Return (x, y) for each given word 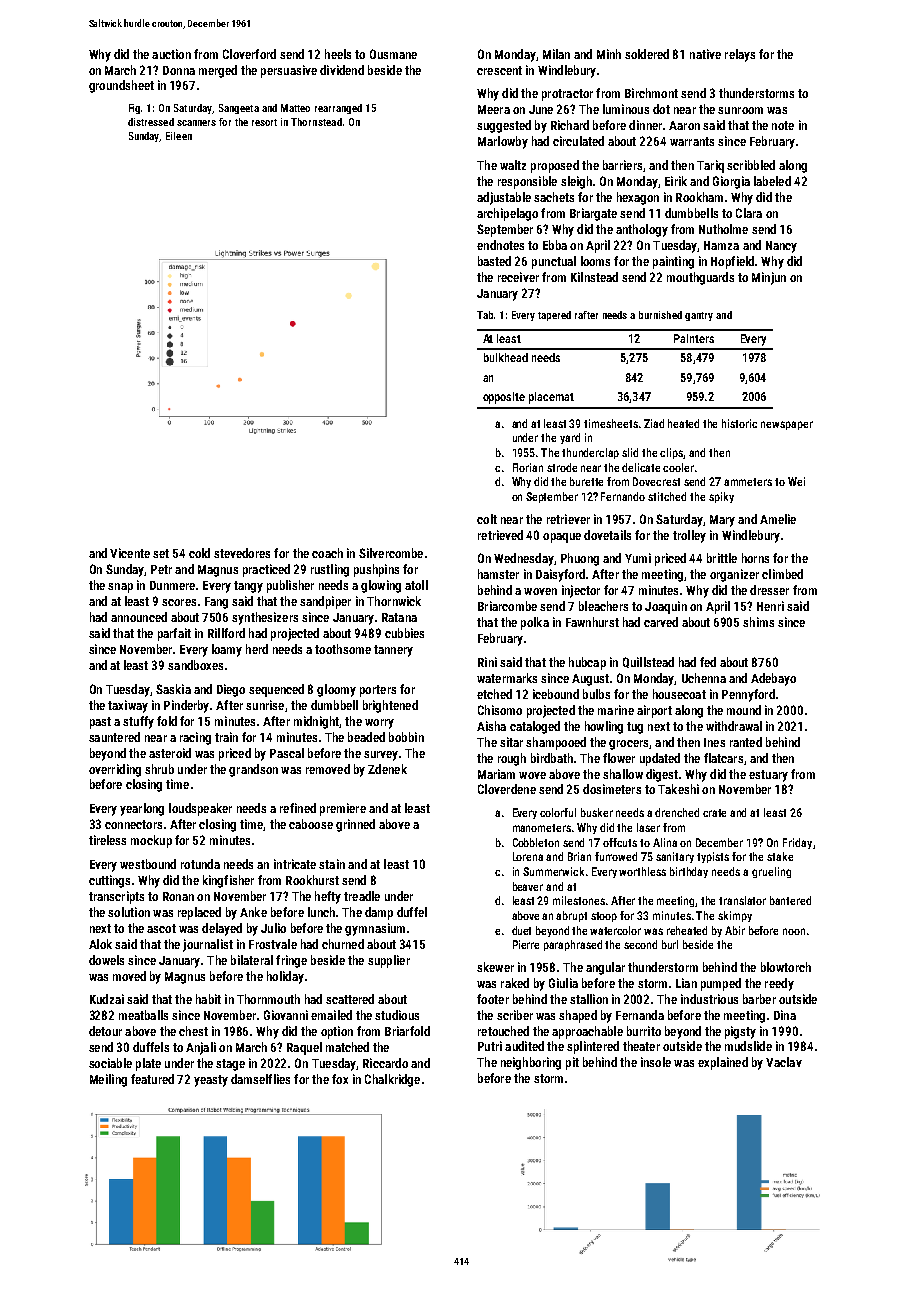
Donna (179, 70)
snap (120, 588)
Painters (694, 338)
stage (230, 1065)
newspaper (787, 425)
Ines (714, 742)
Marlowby (503, 142)
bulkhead (506, 357)
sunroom (740, 110)
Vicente (130, 553)
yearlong (142, 809)
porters (378, 691)
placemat (551, 398)
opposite (504, 398)
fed (708, 662)
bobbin (406, 737)
